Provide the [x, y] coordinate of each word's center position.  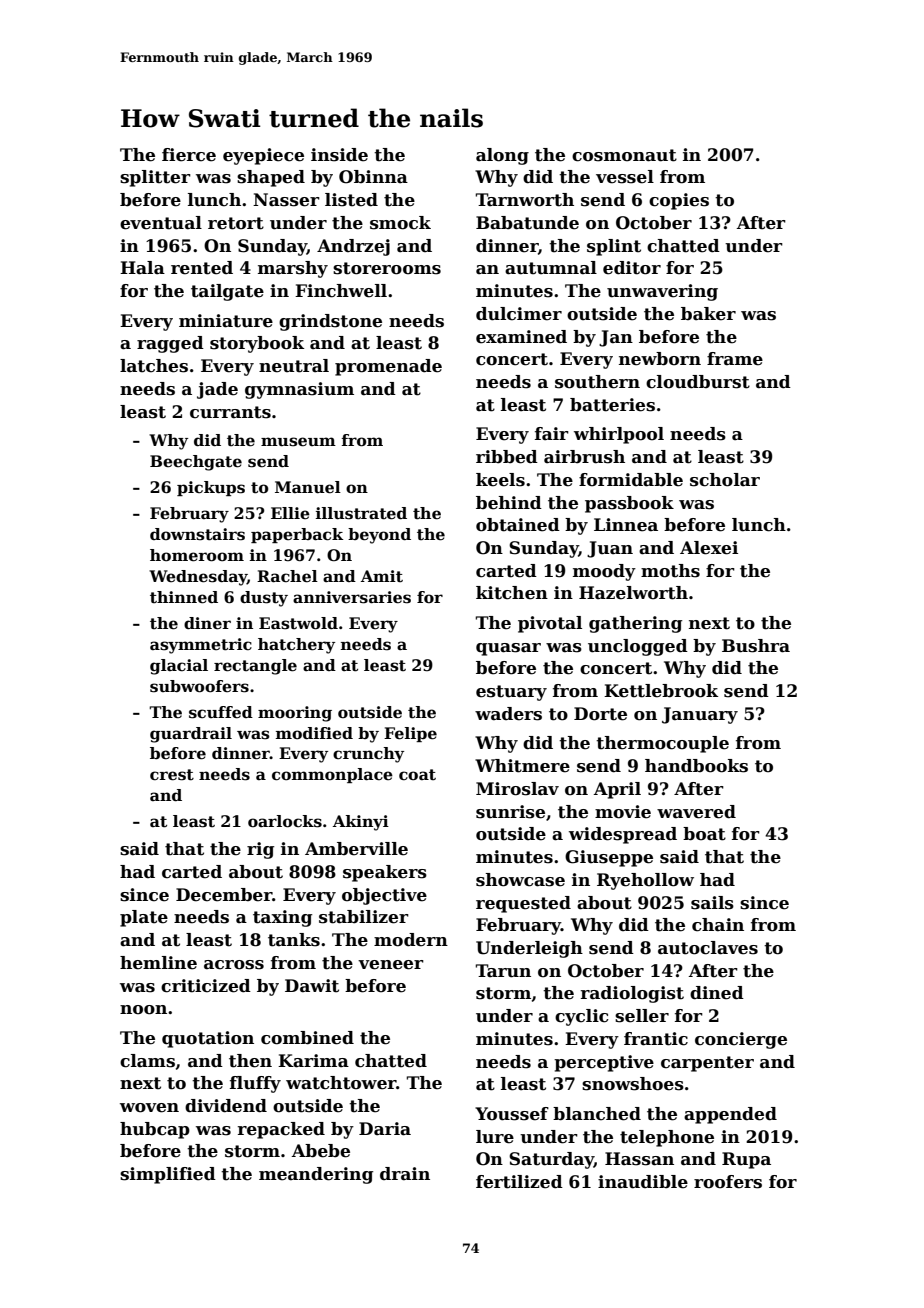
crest [172, 775]
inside [339, 155]
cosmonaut [624, 155]
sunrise [510, 812]
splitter [155, 178]
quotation [208, 1039]
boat [704, 834]
